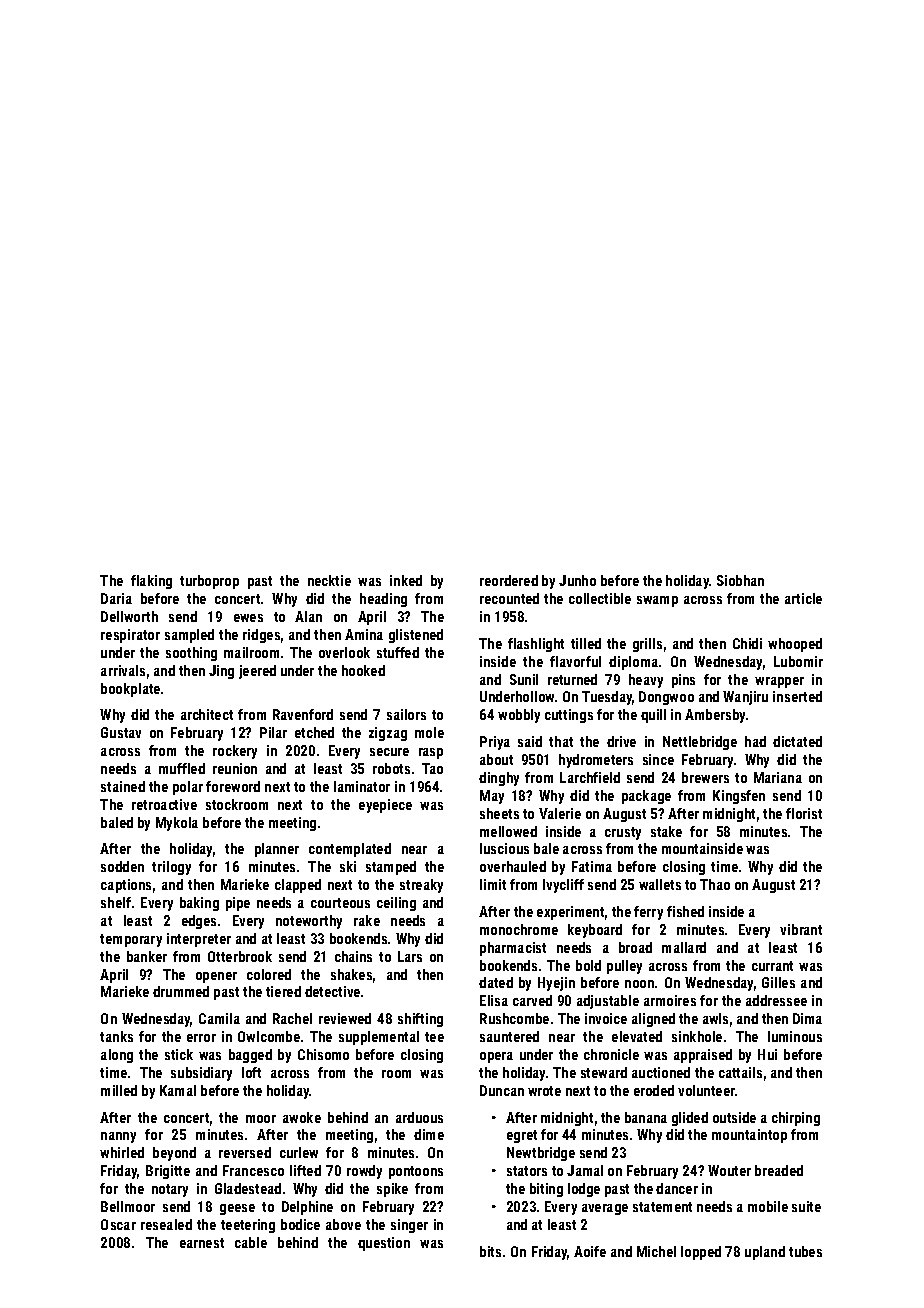 This document has width=924, height=1308. What do you see at coordinates (121, 732) in the document?
I see `Gustav` at bounding box center [121, 732].
